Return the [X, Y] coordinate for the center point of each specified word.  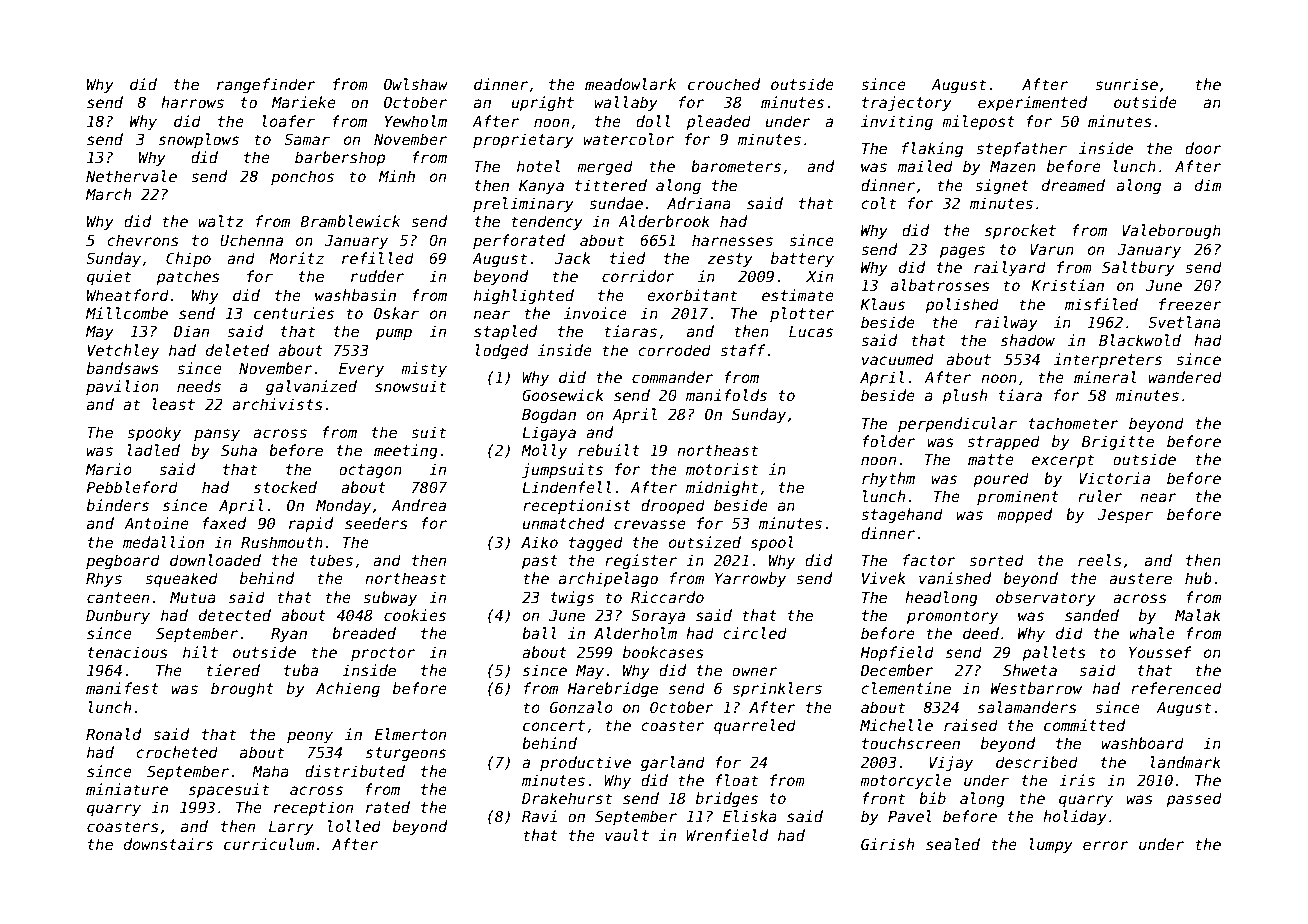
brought [242, 689]
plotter [802, 314]
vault [627, 835]
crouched [724, 84]
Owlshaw [416, 84]
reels [1100, 560]
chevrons [143, 240]
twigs [572, 598]
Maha [270, 771]
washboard [1143, 743]
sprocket [1020, 231]
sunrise [1126, 84]
